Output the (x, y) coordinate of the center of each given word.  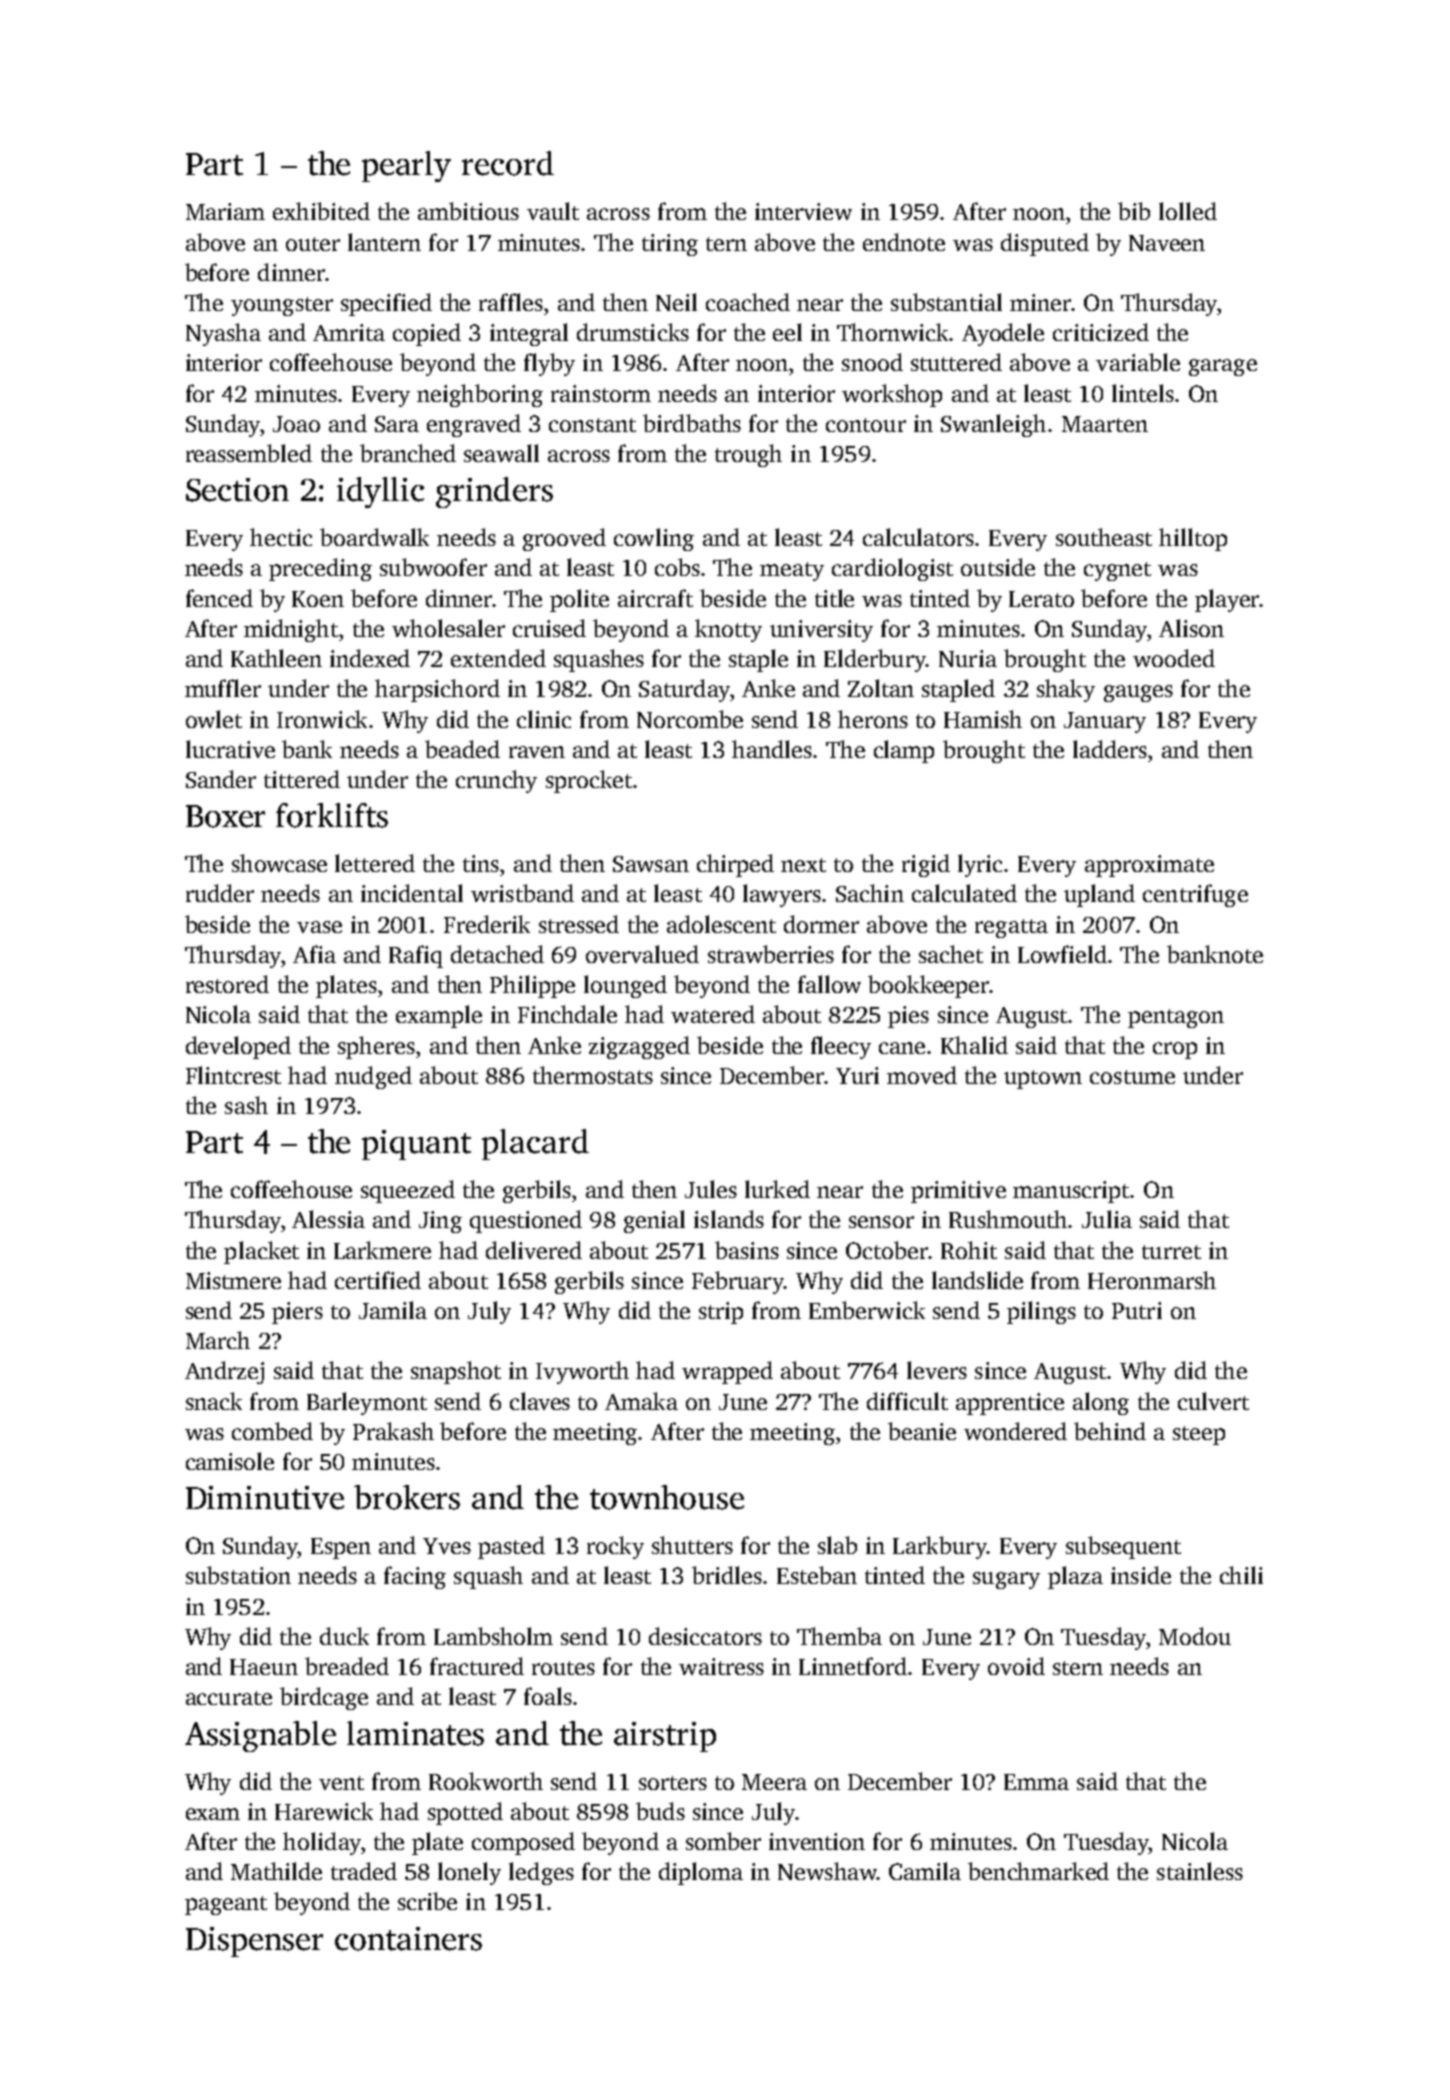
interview (803, 211)
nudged (373, 1077)
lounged (625, 986)
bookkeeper (928, 986)
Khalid (974, 1045)
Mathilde (276, 1871)
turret (1171, 1252)
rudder (220, 893)
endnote (904, 242)
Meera (774, 1782)
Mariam (225, 211)
